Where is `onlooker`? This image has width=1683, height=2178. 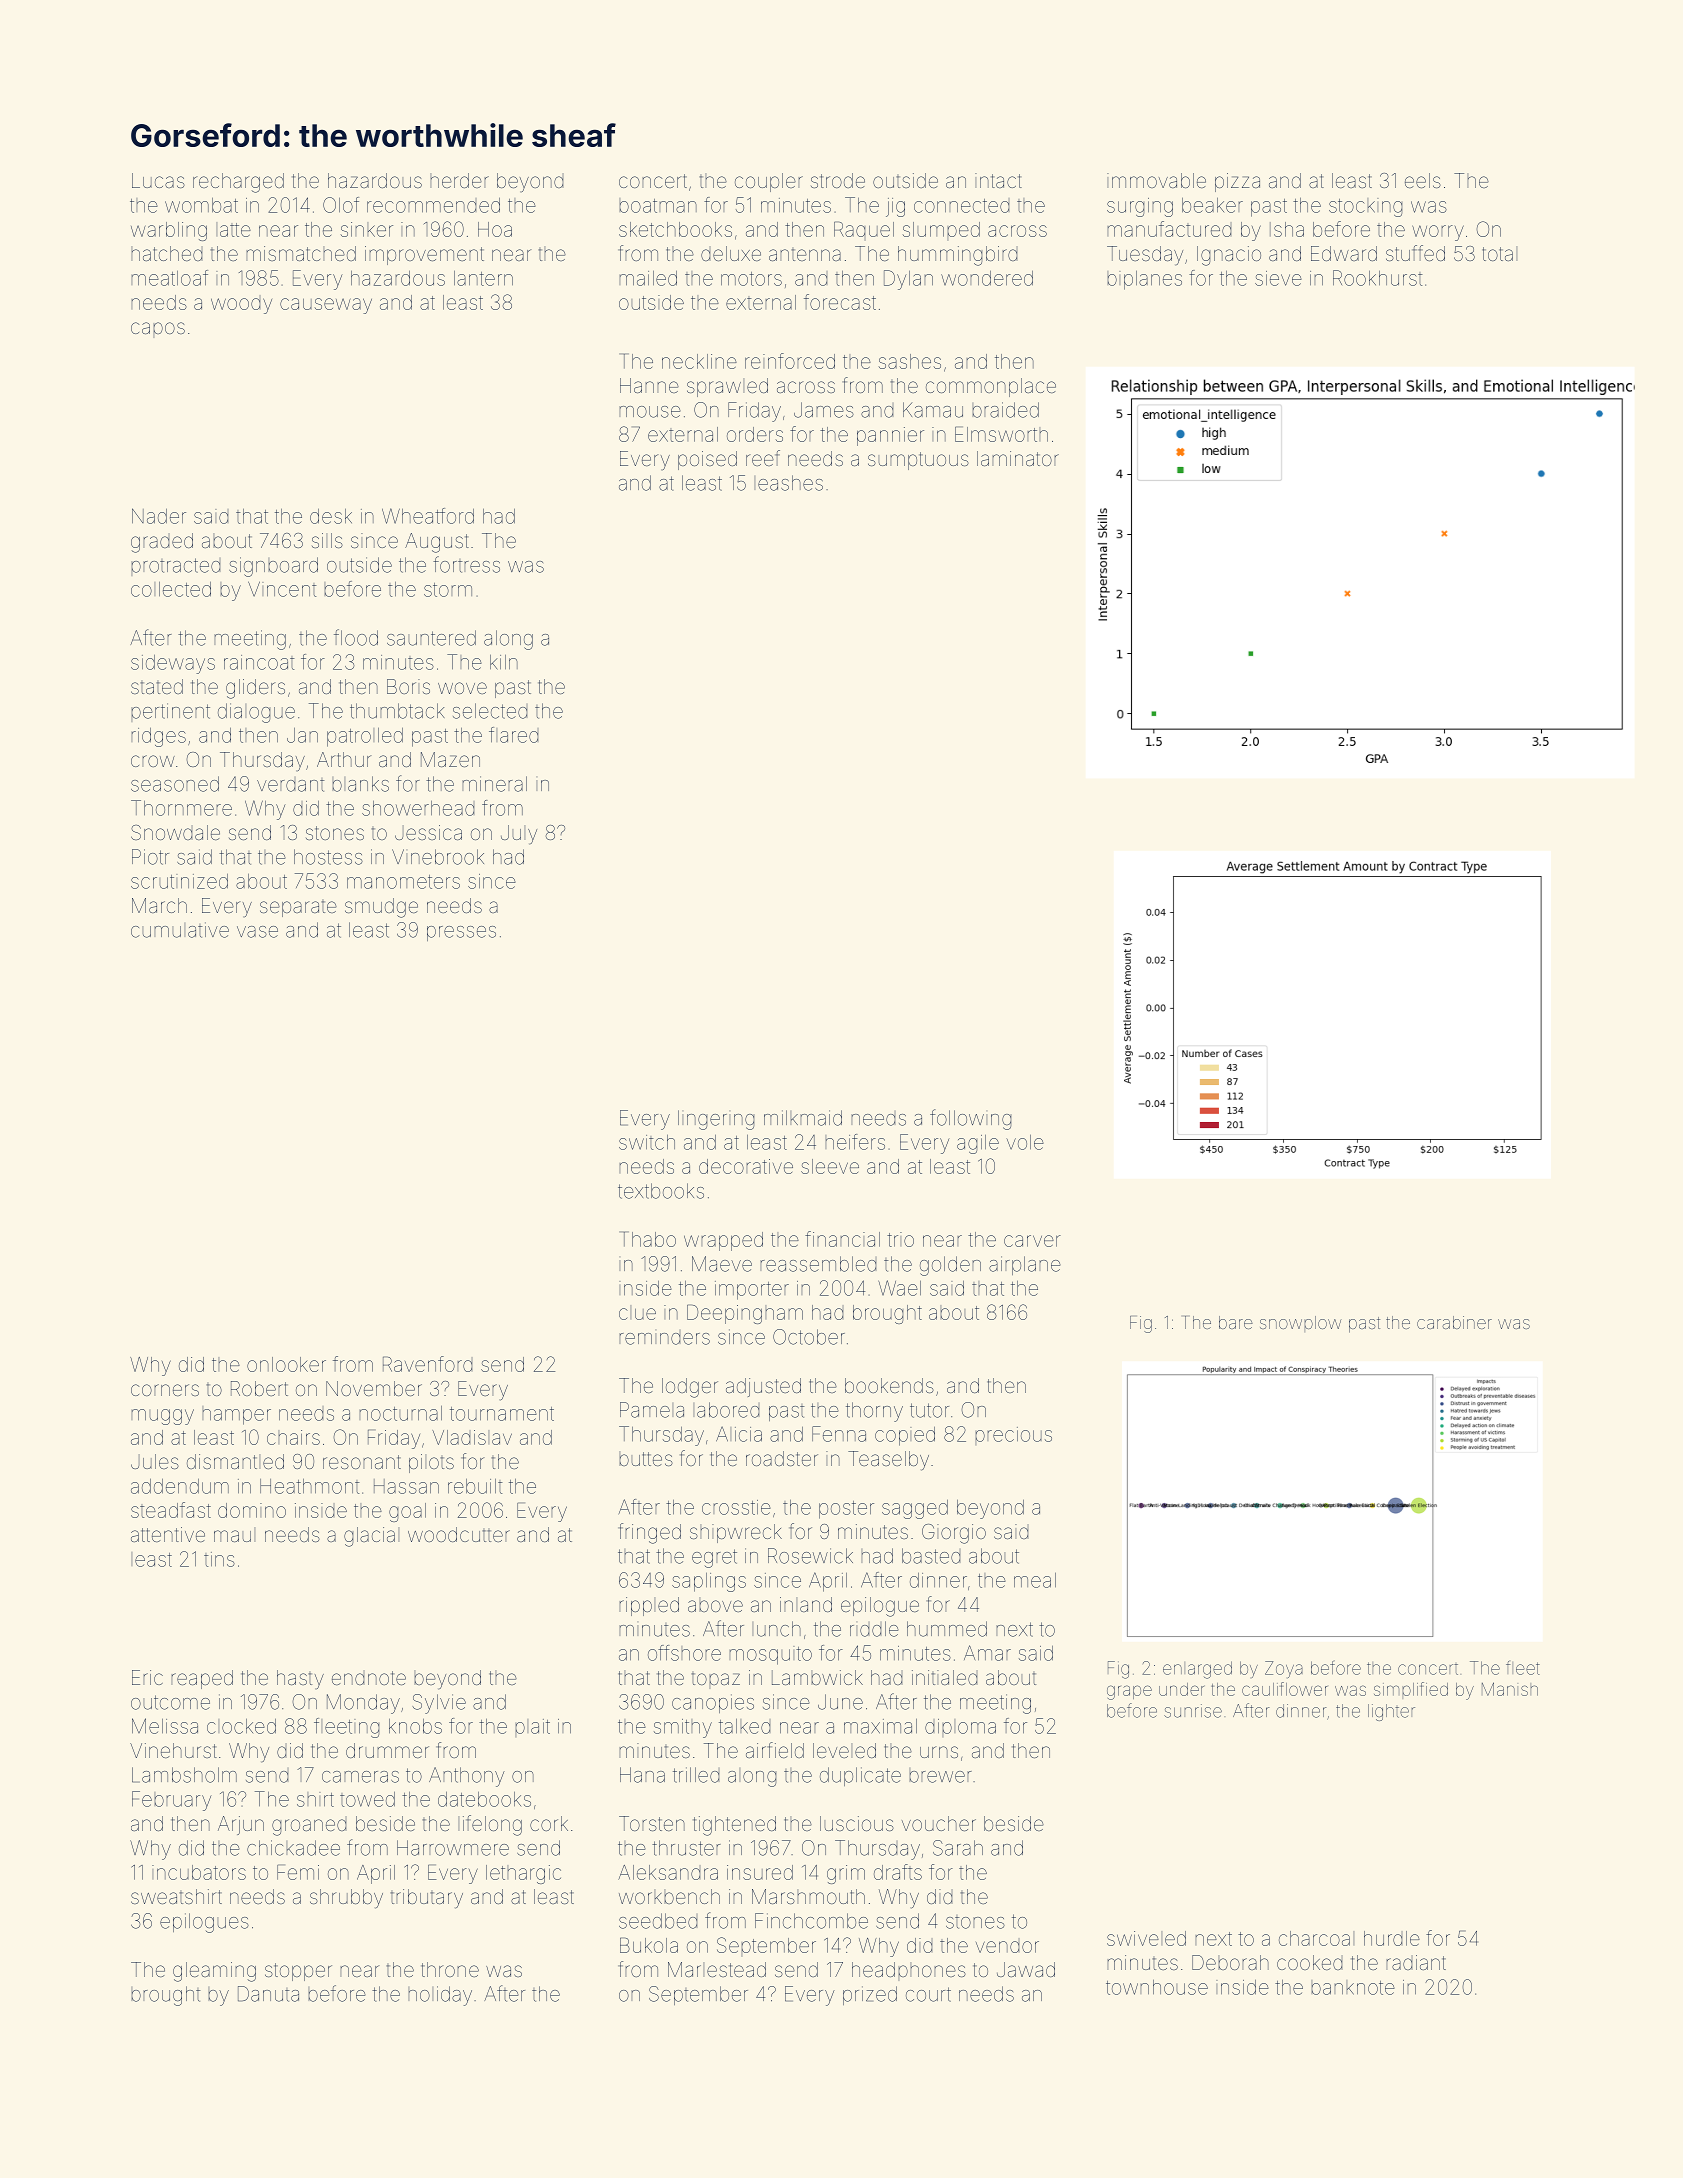 onlooker is located at coordinates (286, 1364).
